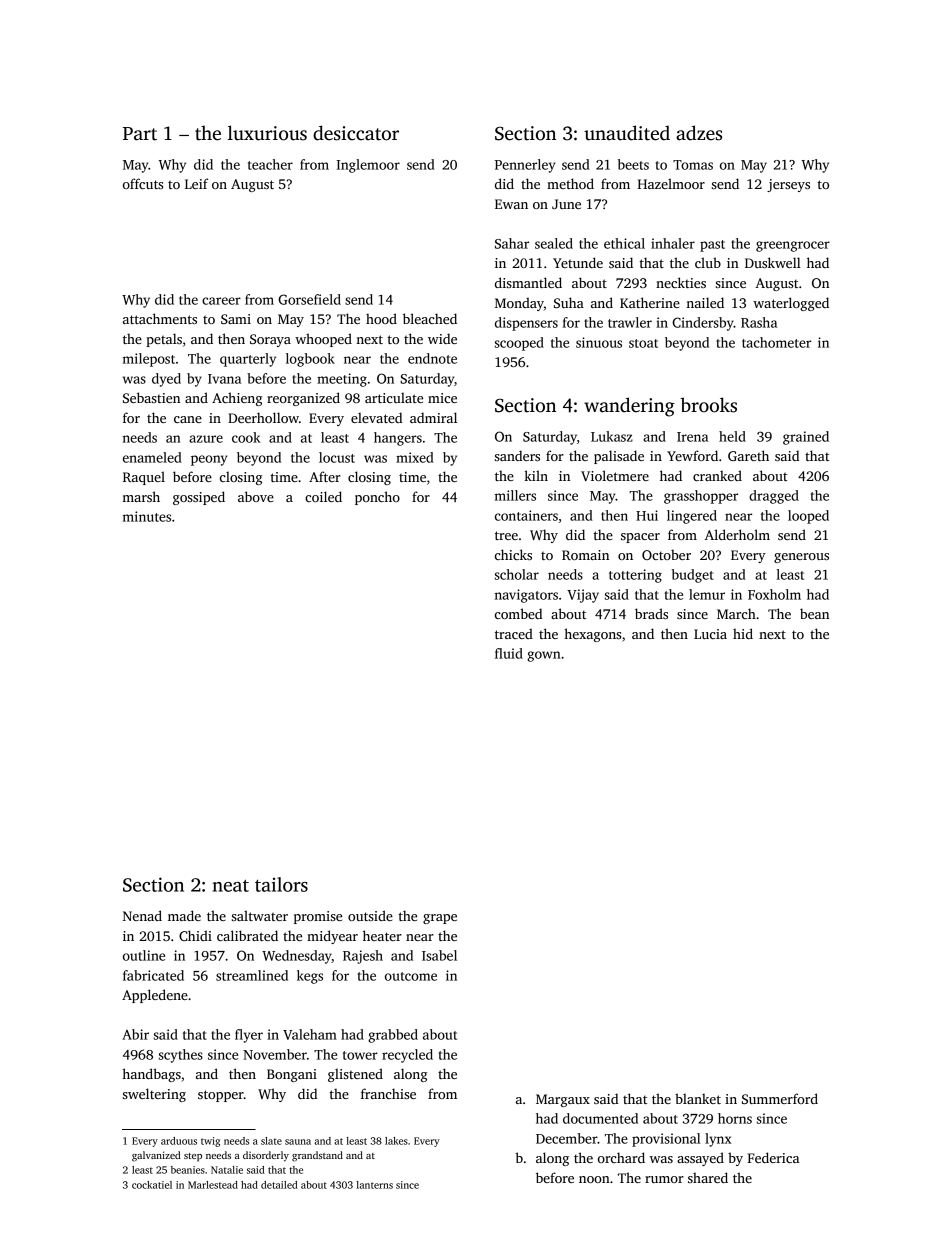  I want to click on grape, so click(440, 919).
